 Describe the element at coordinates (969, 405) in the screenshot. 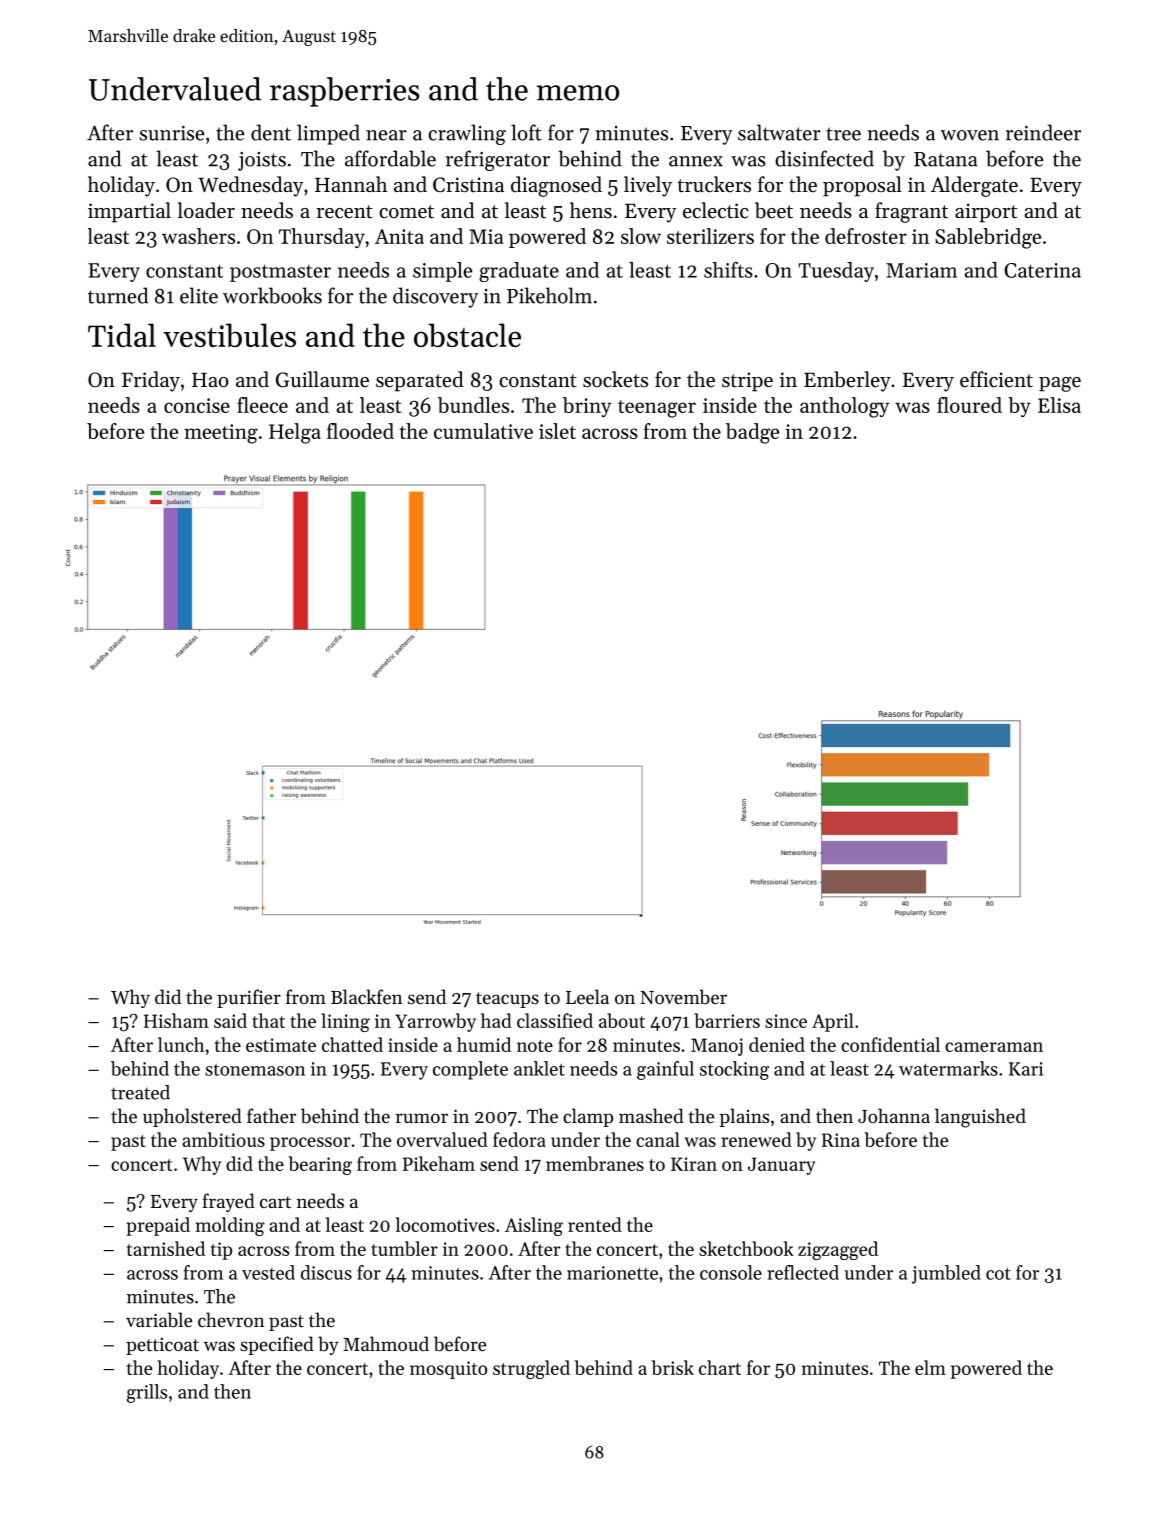

I see `floured` at that location.
